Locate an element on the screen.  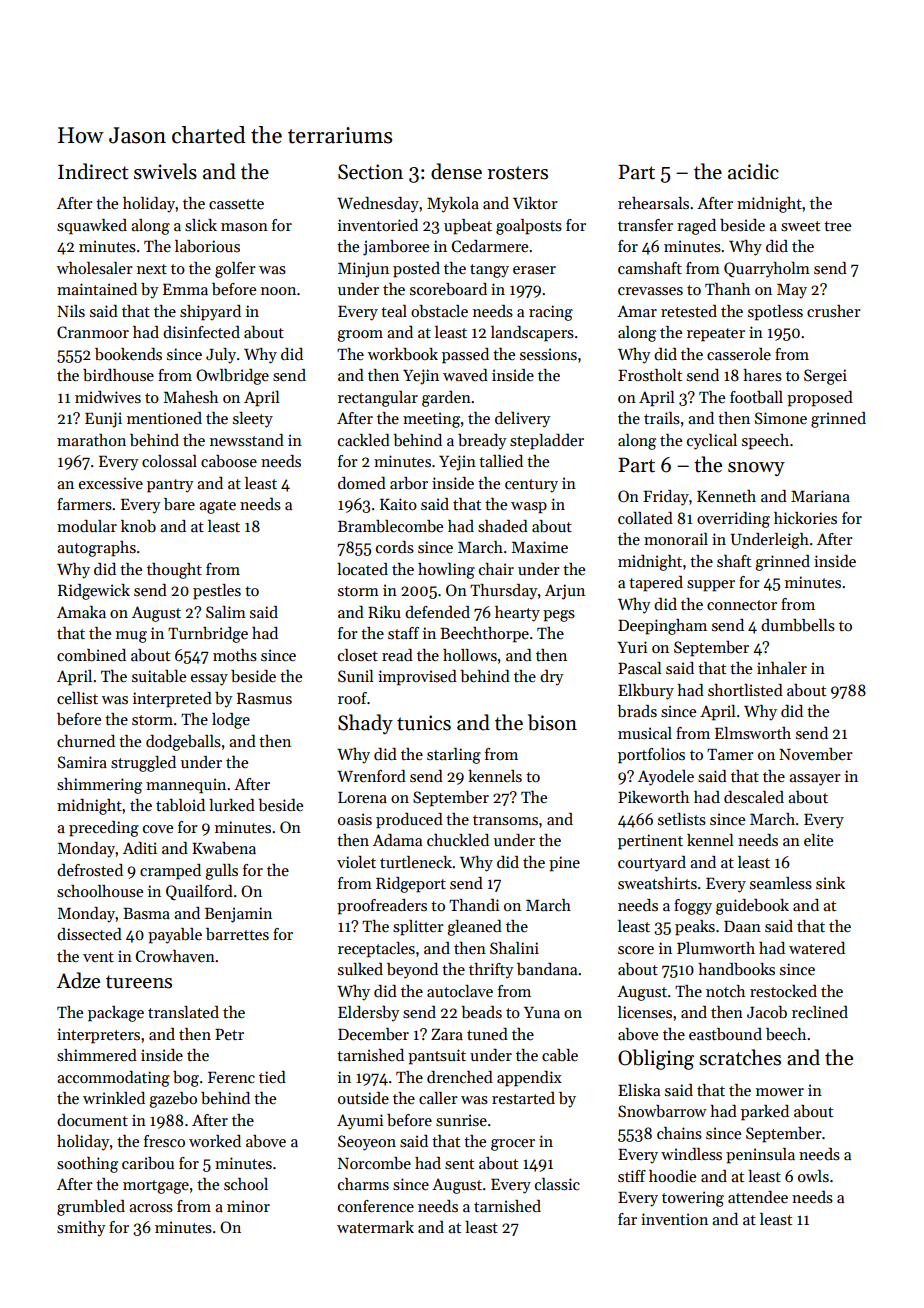
thought is located at coordinates (174, 571).
